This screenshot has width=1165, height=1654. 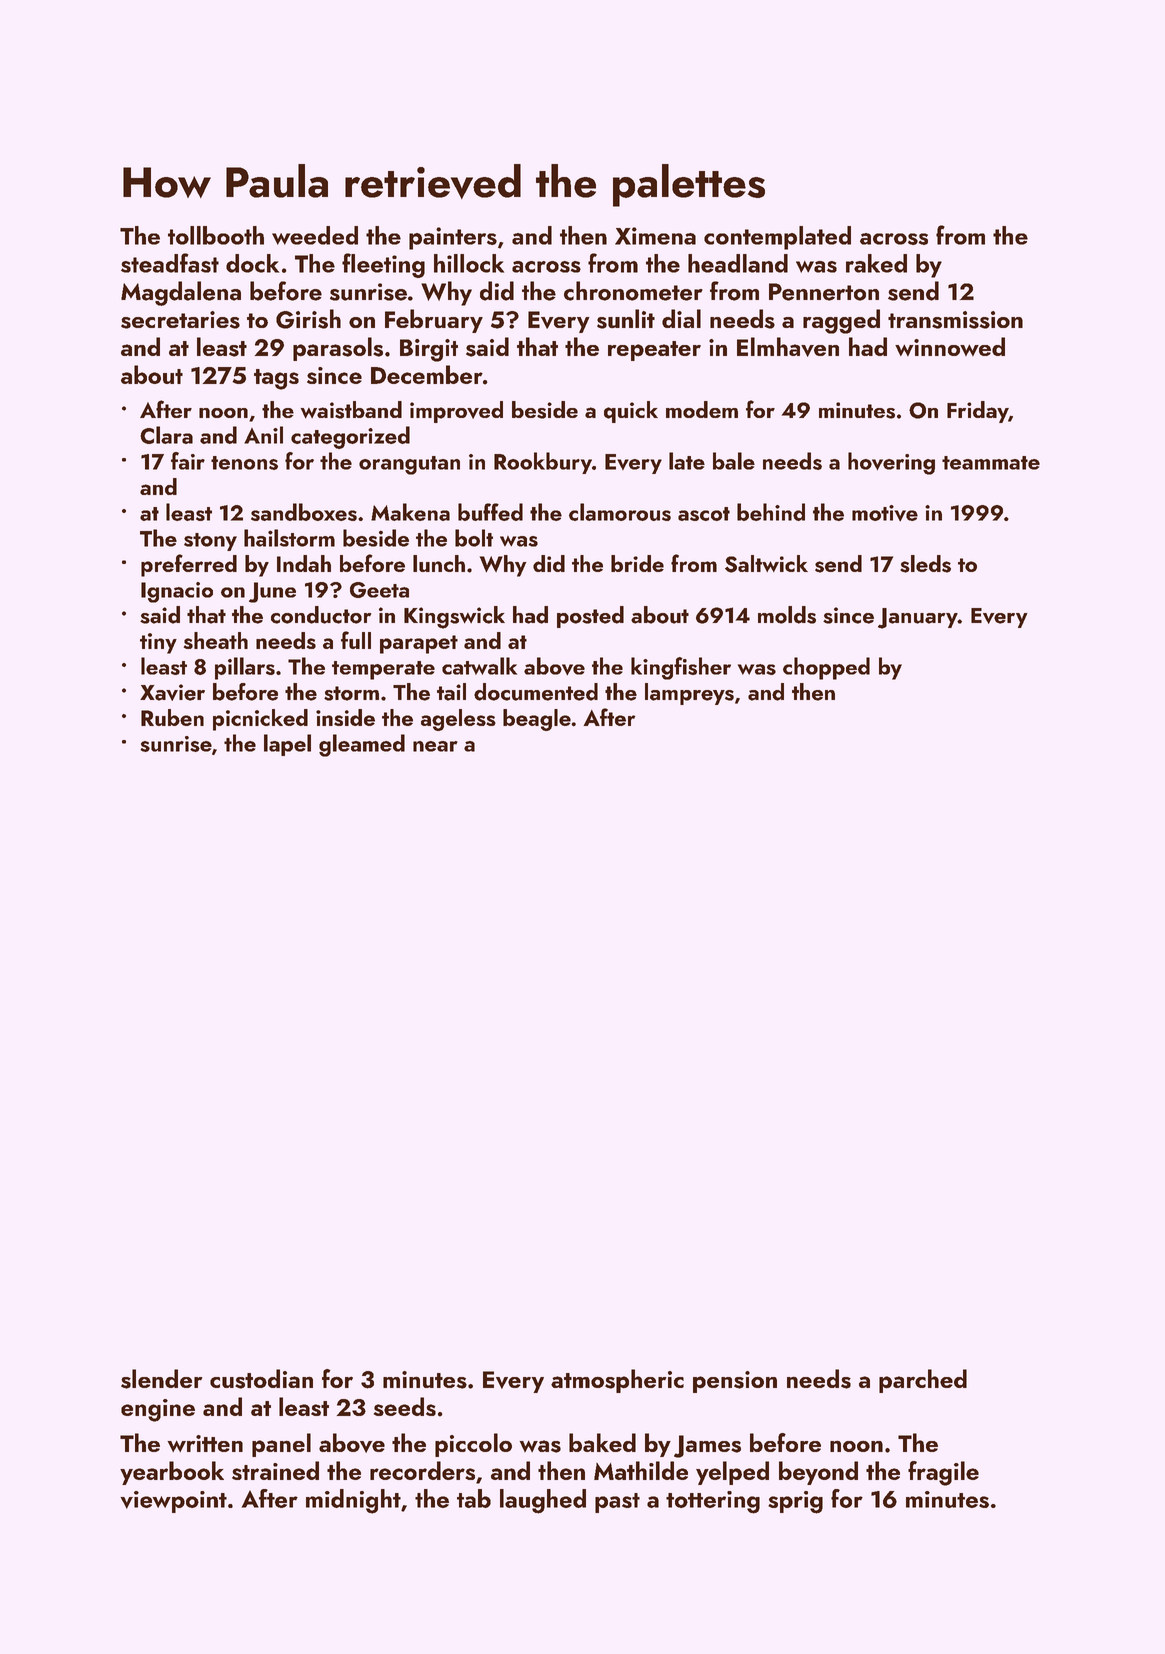 I want to click on raked, so click(x=876, y=263).
